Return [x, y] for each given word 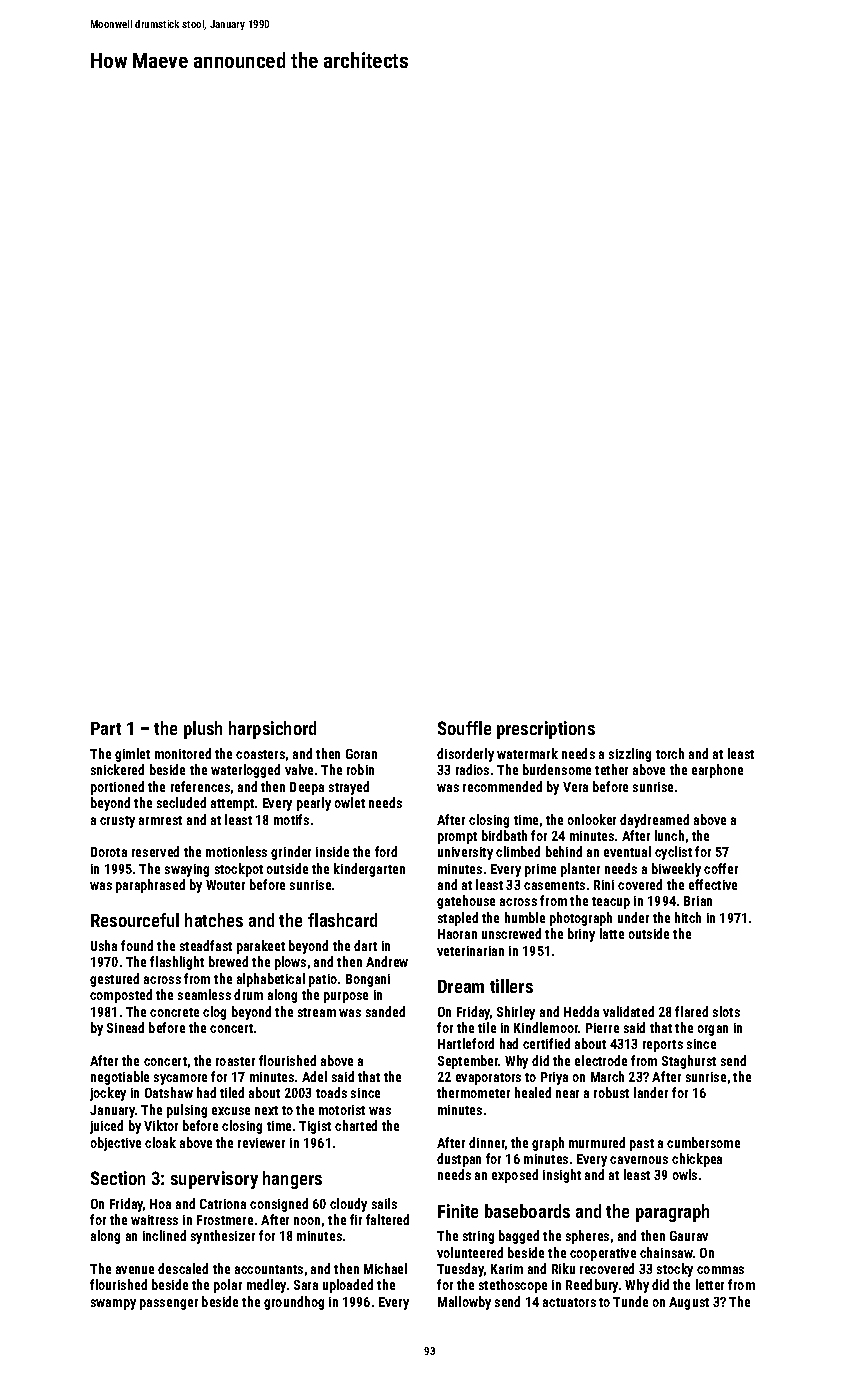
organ [713, 1030]
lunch [669, 835]
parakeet [261, 947]
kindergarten [369, 870]
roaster [235, 1061]
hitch [688, 917]
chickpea [697, 1160]
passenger [169, 1304]
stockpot [239, 870]
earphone [717, 771]
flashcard [342, 920]
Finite [458, 1211]
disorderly [465, 755]
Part [106, 728]
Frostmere [225, 1220]
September [468, 1062]
